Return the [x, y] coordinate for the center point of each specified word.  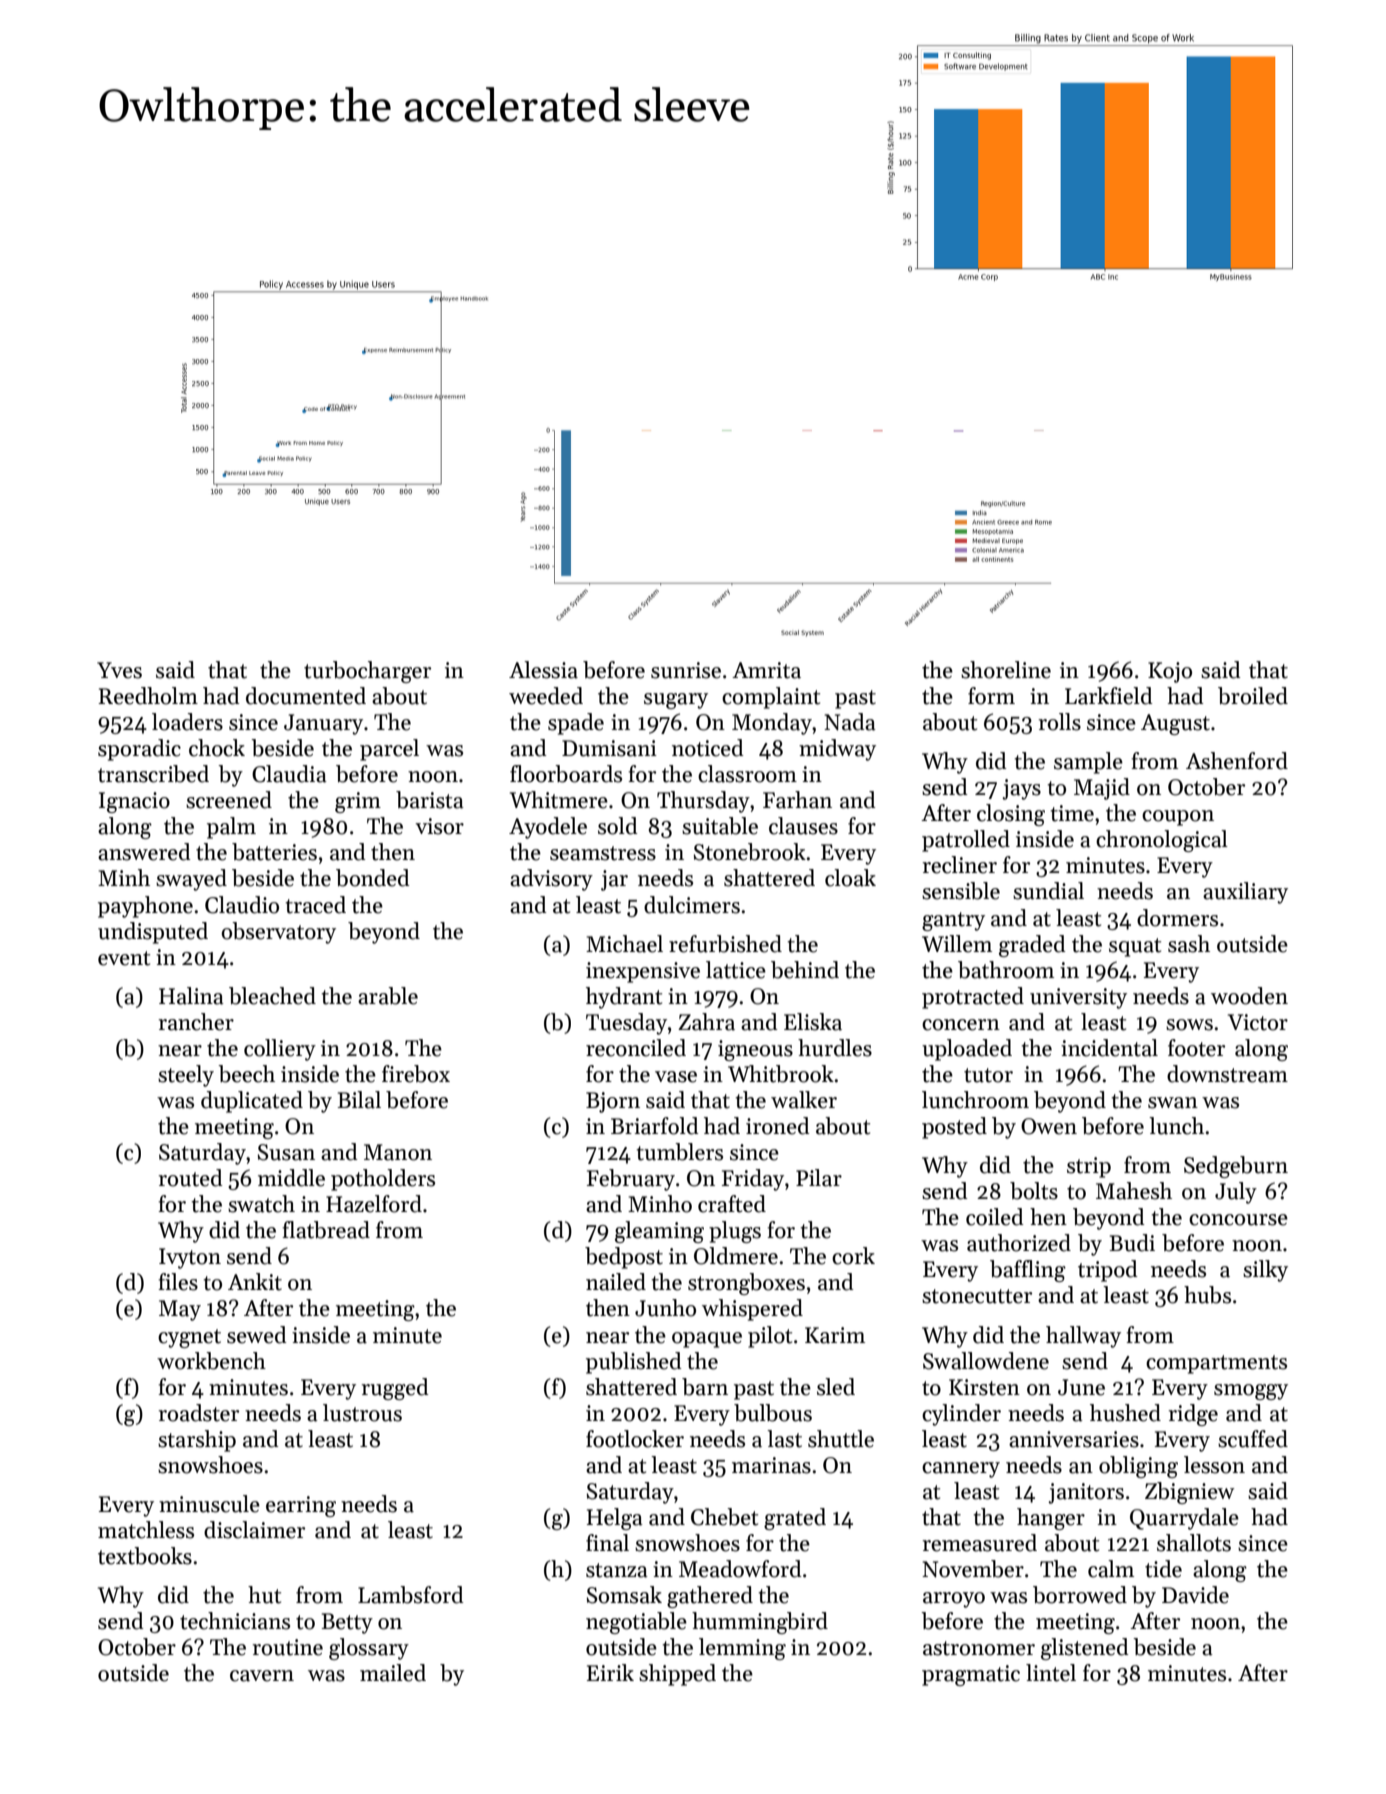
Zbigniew [1189, 1493]
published [634, 1363]
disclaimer [254, 1530]
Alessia [543, 670]
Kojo [1170, 672]
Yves [119, 670]
